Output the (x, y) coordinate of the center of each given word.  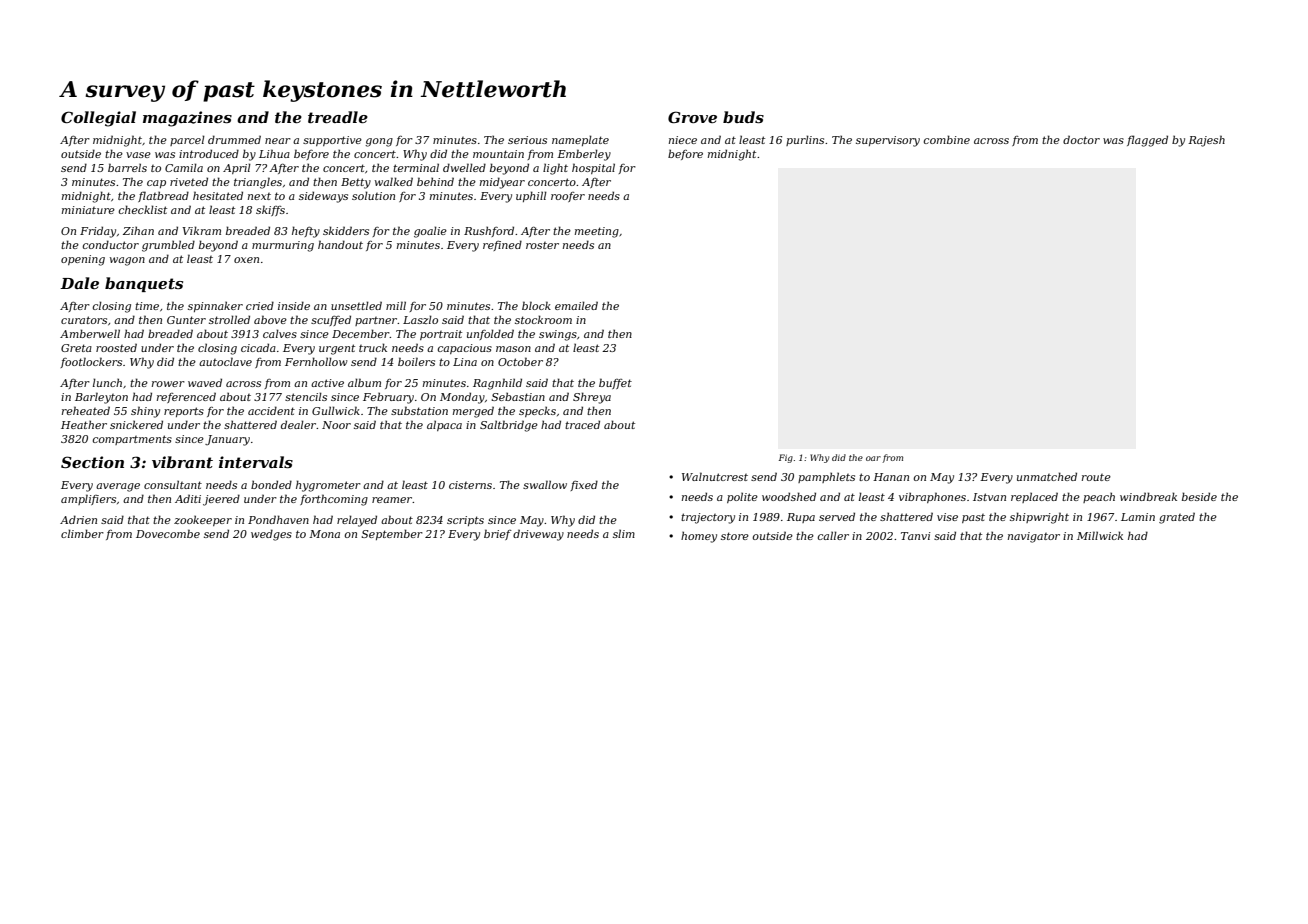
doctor (1081, 139)
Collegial (98, 119)
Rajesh (1206, 141)
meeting (597, 232)
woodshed (789, 496)
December (361, 333)
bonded (271, 484)
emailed (576, 305)
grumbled (168, 246)
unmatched (1047, 476)
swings (558, 335)
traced (582, 424)
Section (92, 462)
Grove (692, 117)
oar (873, 458)
